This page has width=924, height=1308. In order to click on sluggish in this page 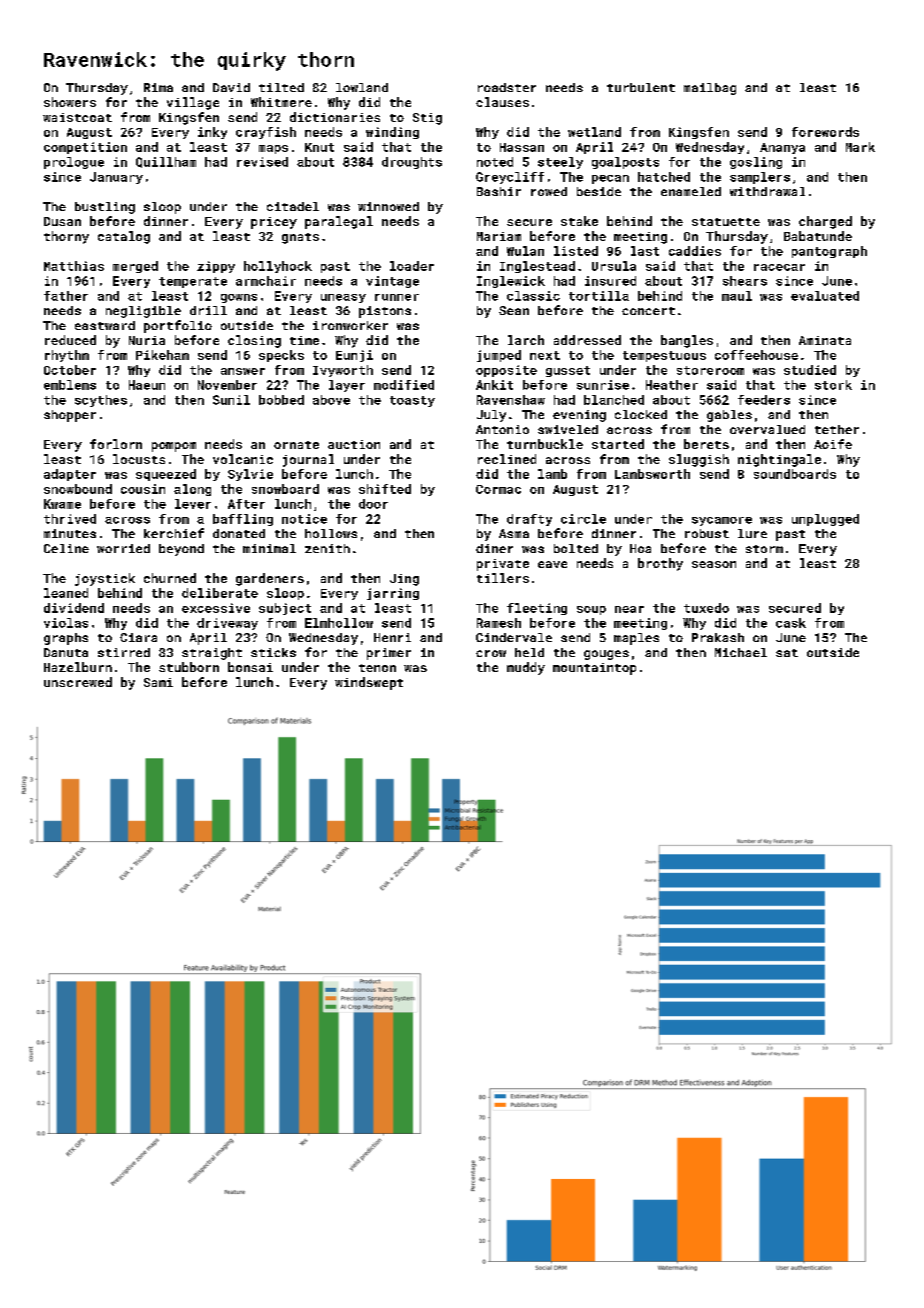, I will do `click(699, 460)`.
